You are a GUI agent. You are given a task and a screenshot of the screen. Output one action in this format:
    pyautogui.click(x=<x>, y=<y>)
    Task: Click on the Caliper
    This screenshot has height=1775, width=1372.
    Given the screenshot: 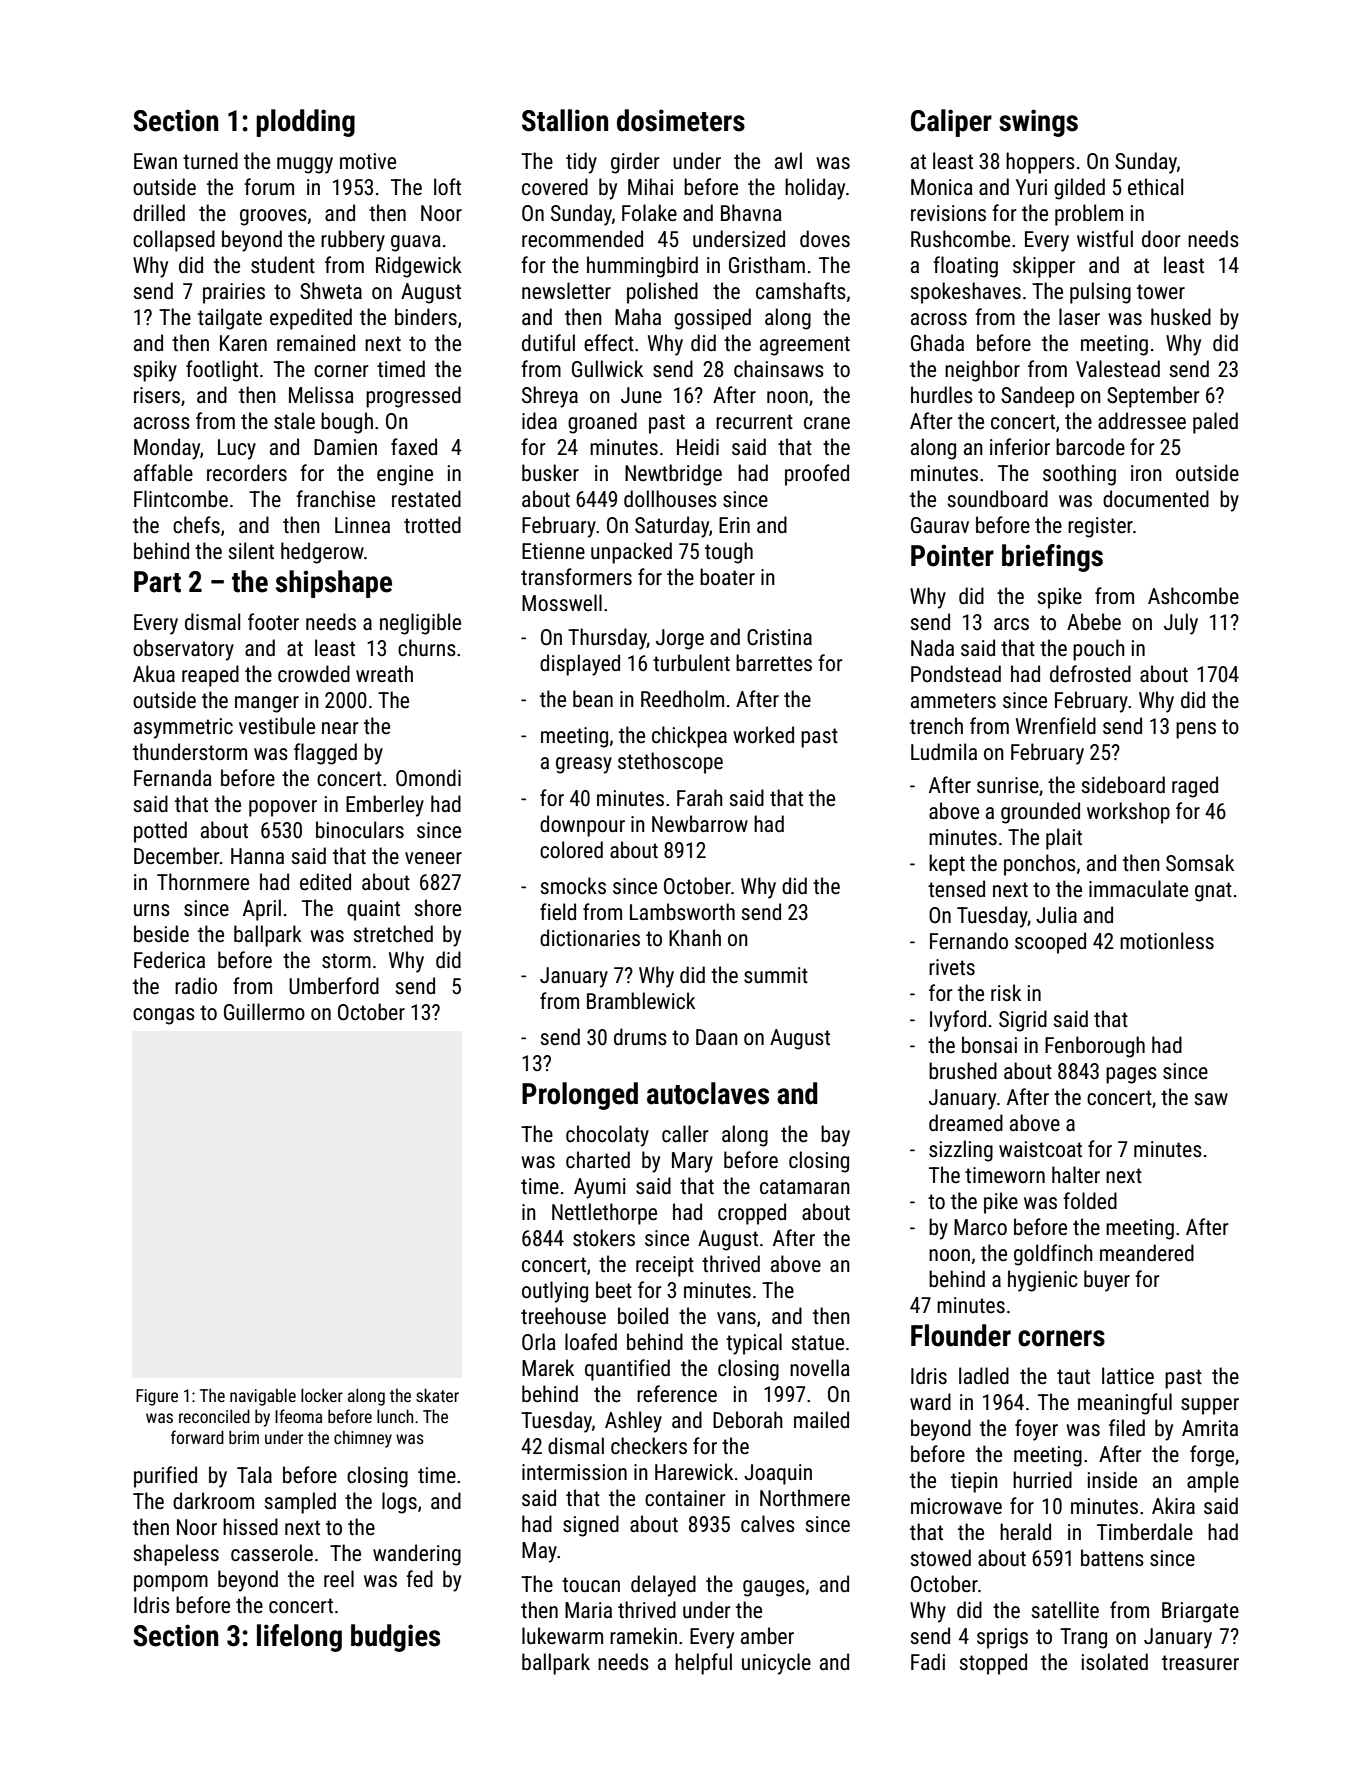 What is the action you would take?
    pyautogui.click(x=951, y=123)
